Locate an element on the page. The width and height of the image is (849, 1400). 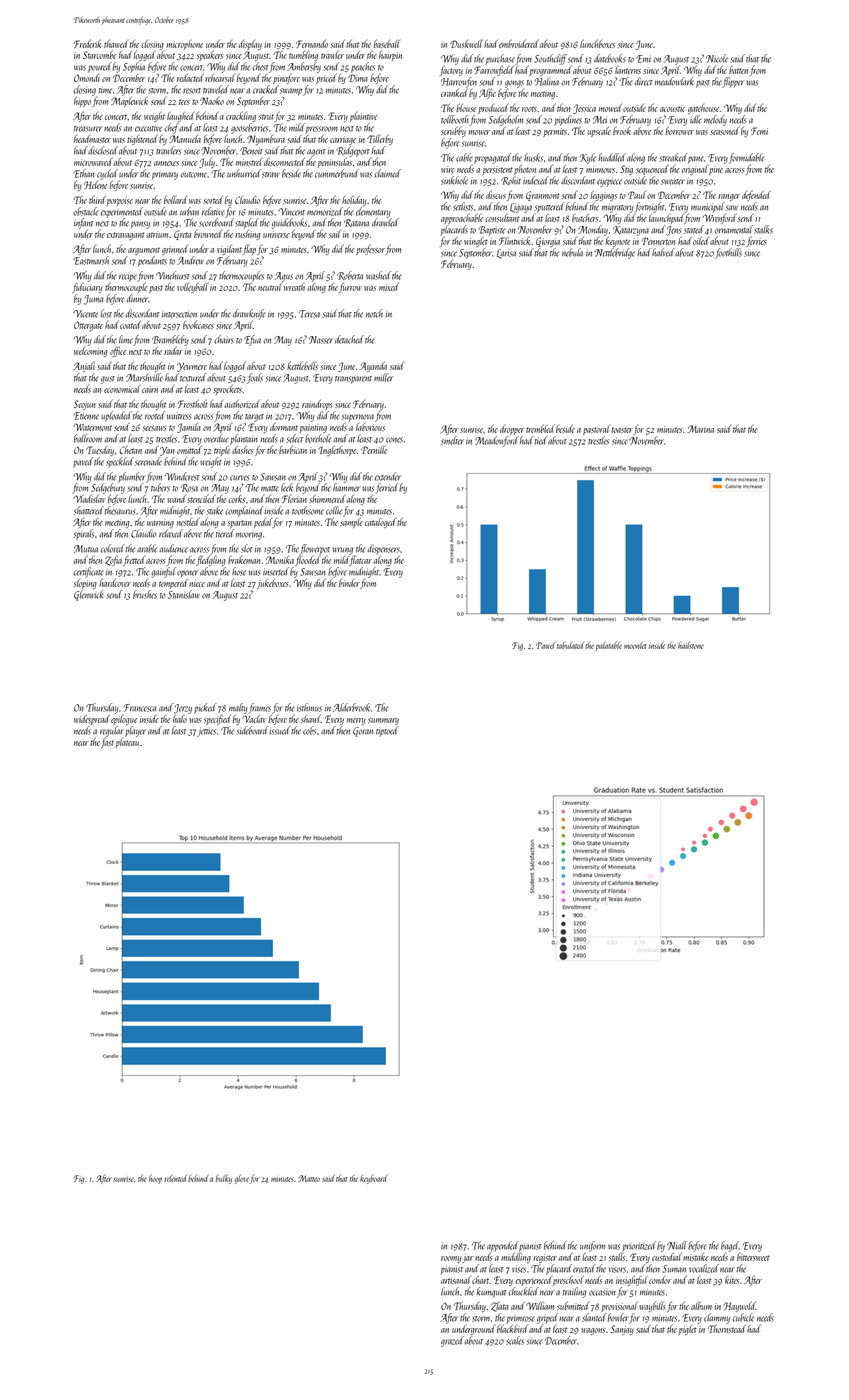
Nicole is located at coordinates (717, 58).
